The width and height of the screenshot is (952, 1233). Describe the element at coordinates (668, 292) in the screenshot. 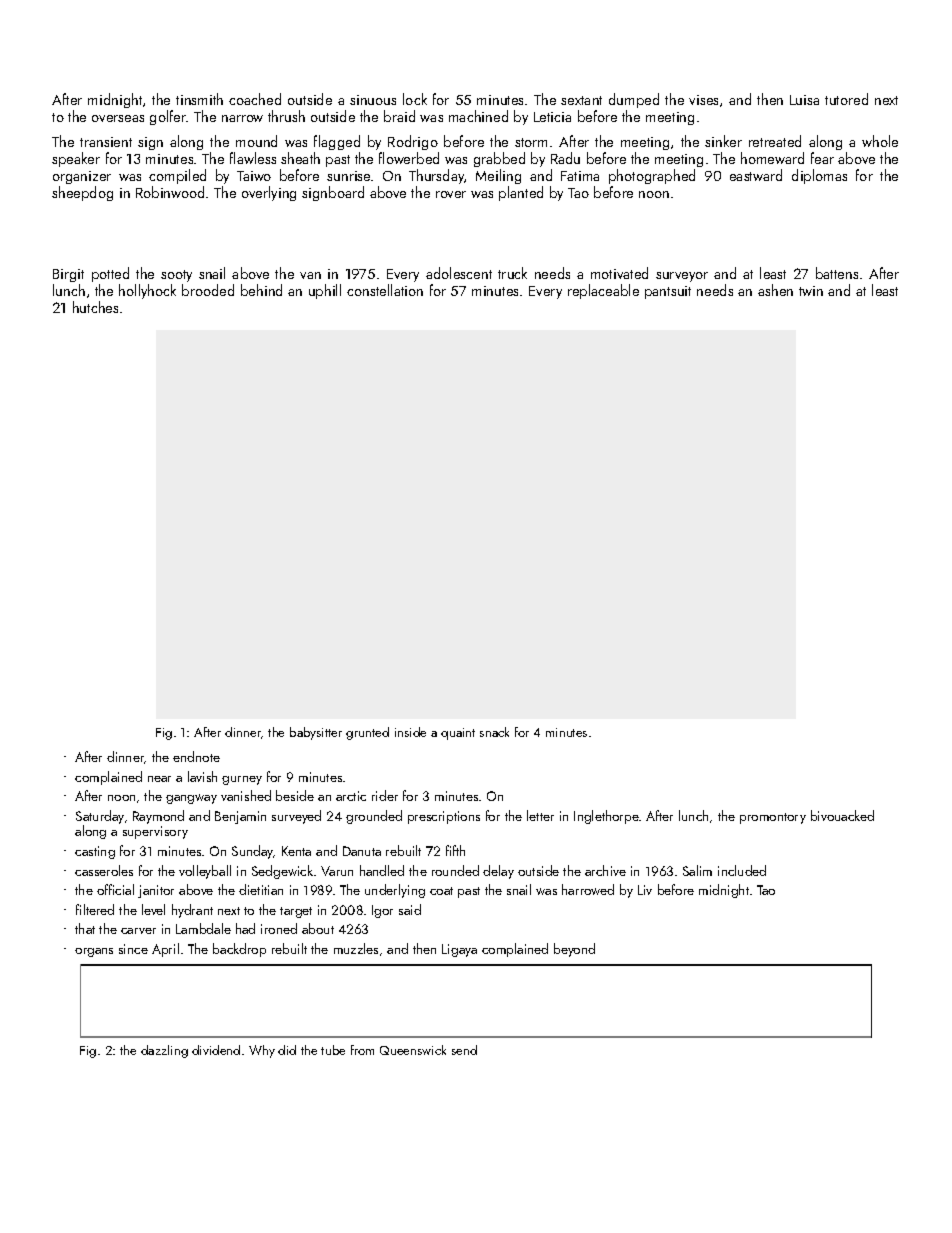

I see `pantsuit` at that location.
